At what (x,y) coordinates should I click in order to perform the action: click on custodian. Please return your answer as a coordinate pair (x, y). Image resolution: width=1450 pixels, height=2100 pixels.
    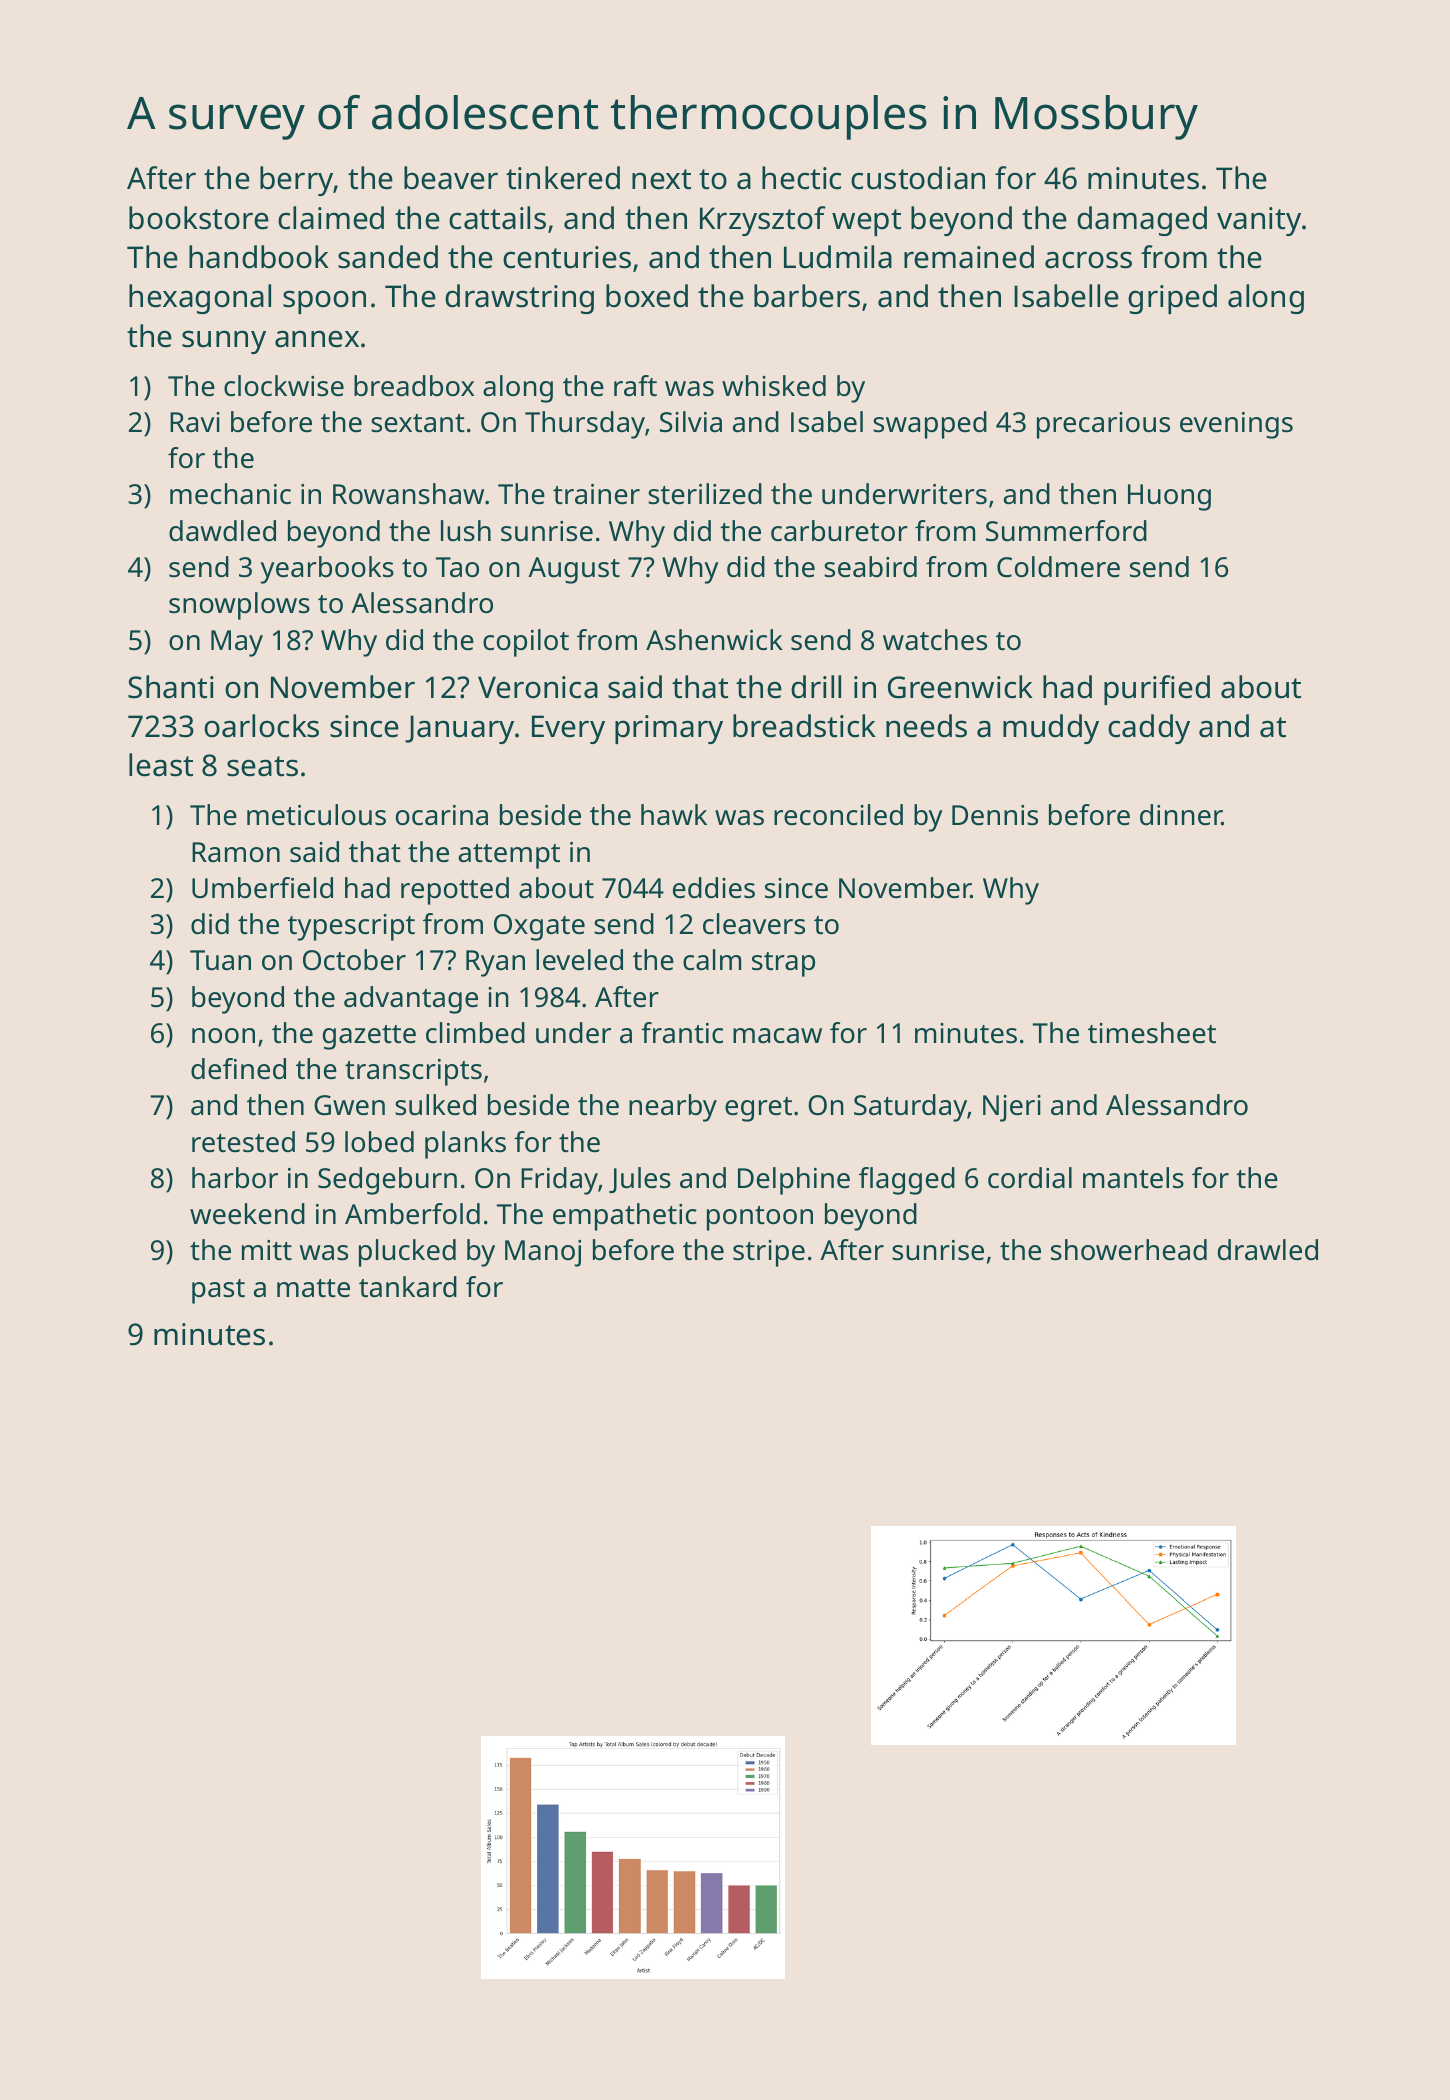
    Looking at the image, I should click on (918, 178).
